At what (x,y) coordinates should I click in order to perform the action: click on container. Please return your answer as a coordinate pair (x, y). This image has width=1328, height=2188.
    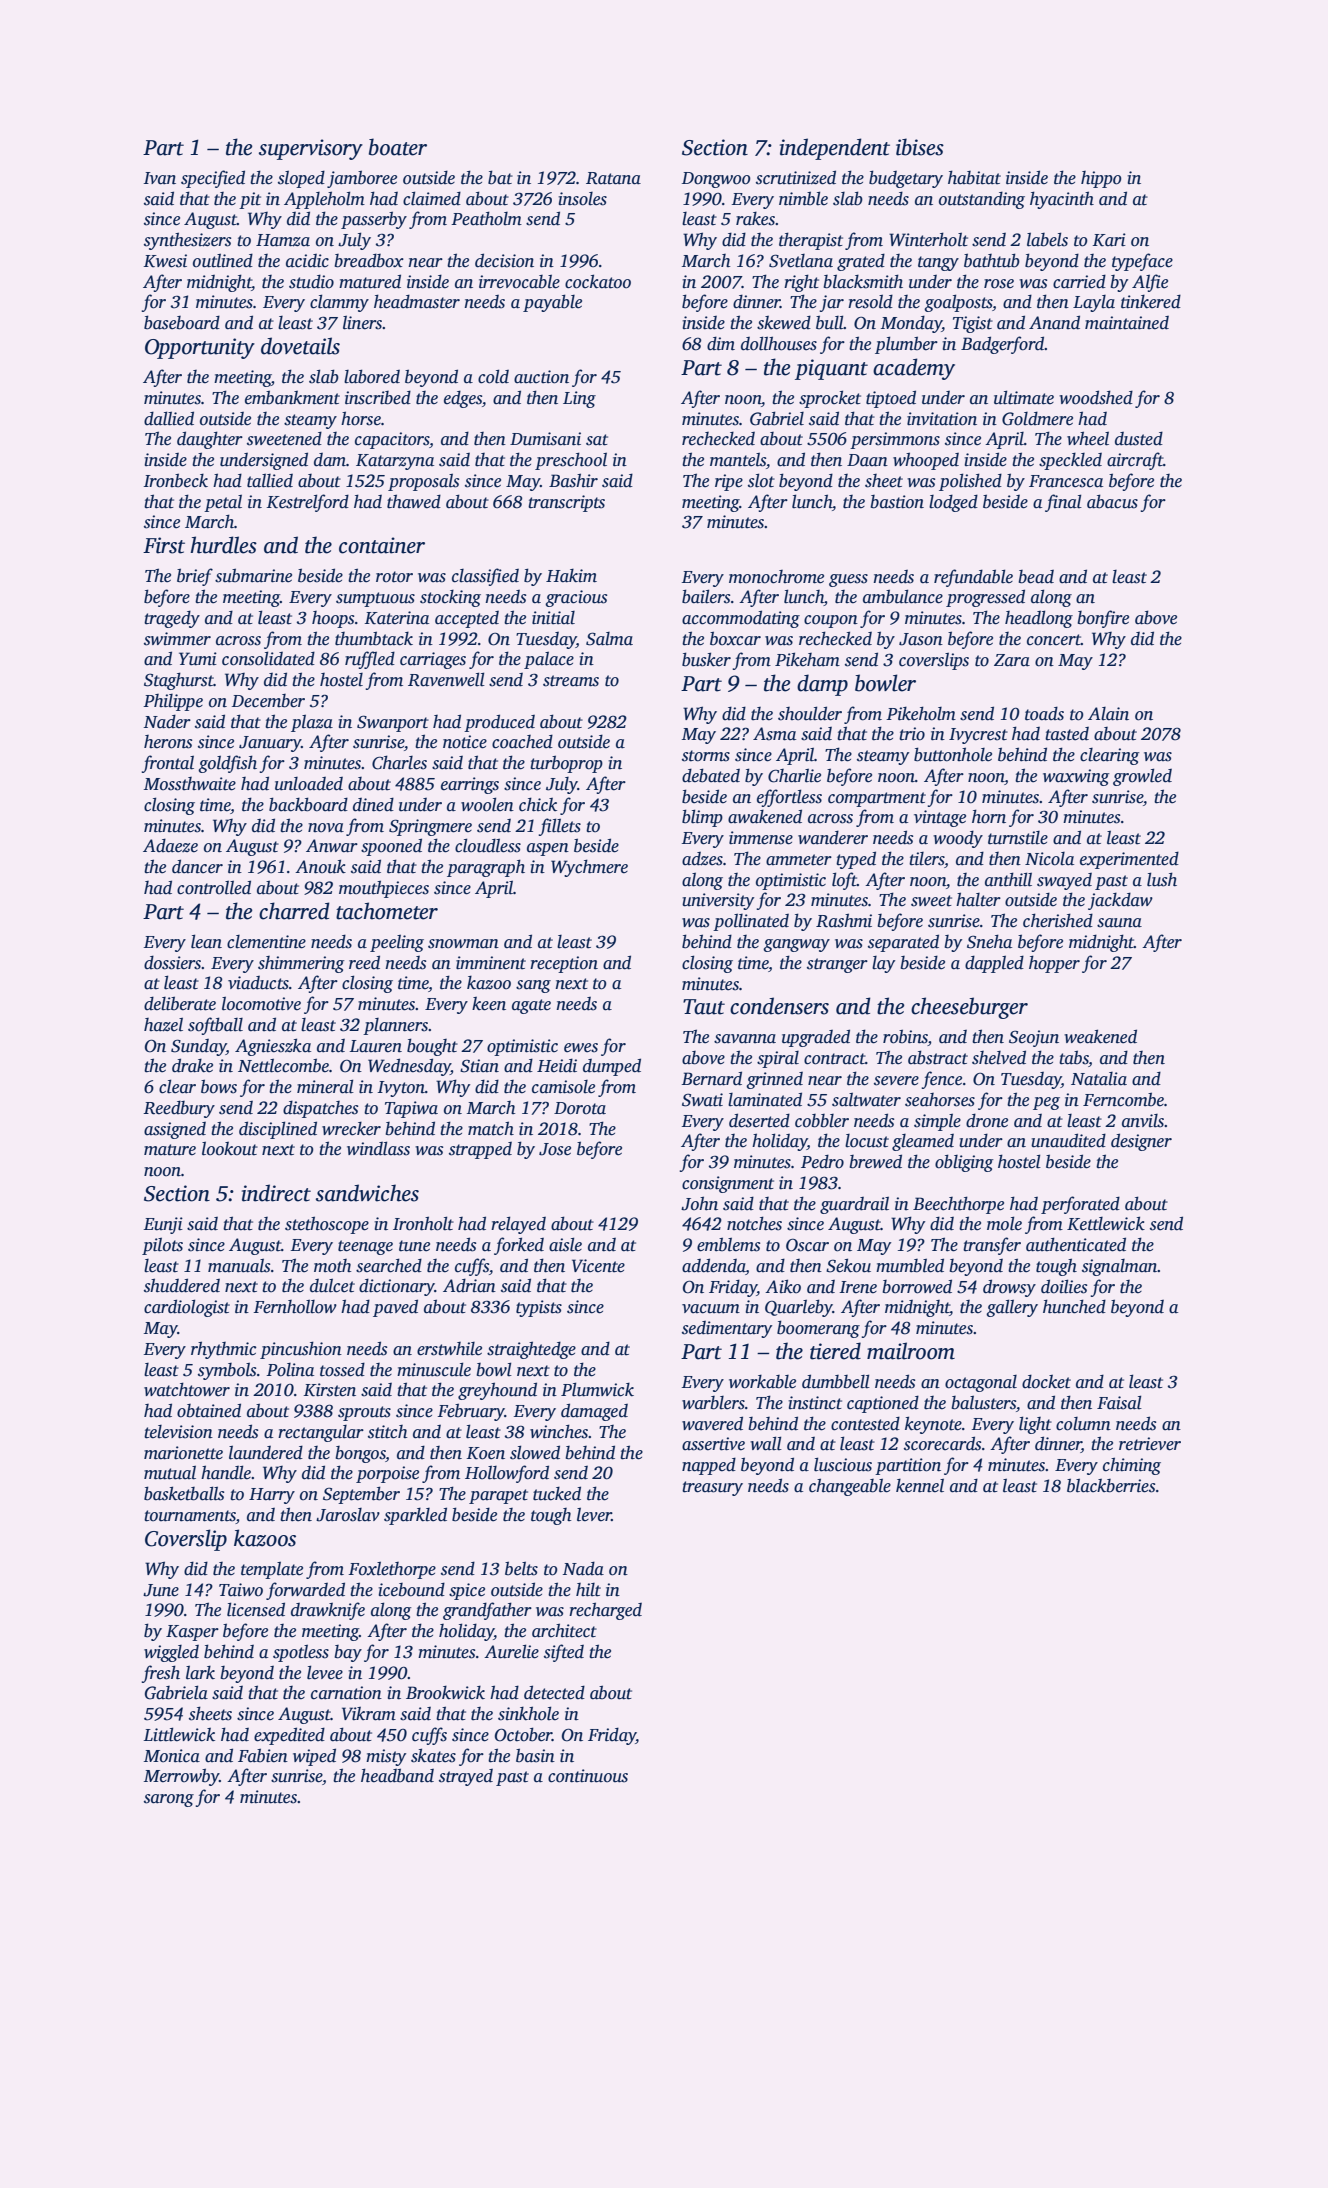
    Looking at the image, I should click on (382, 545).
